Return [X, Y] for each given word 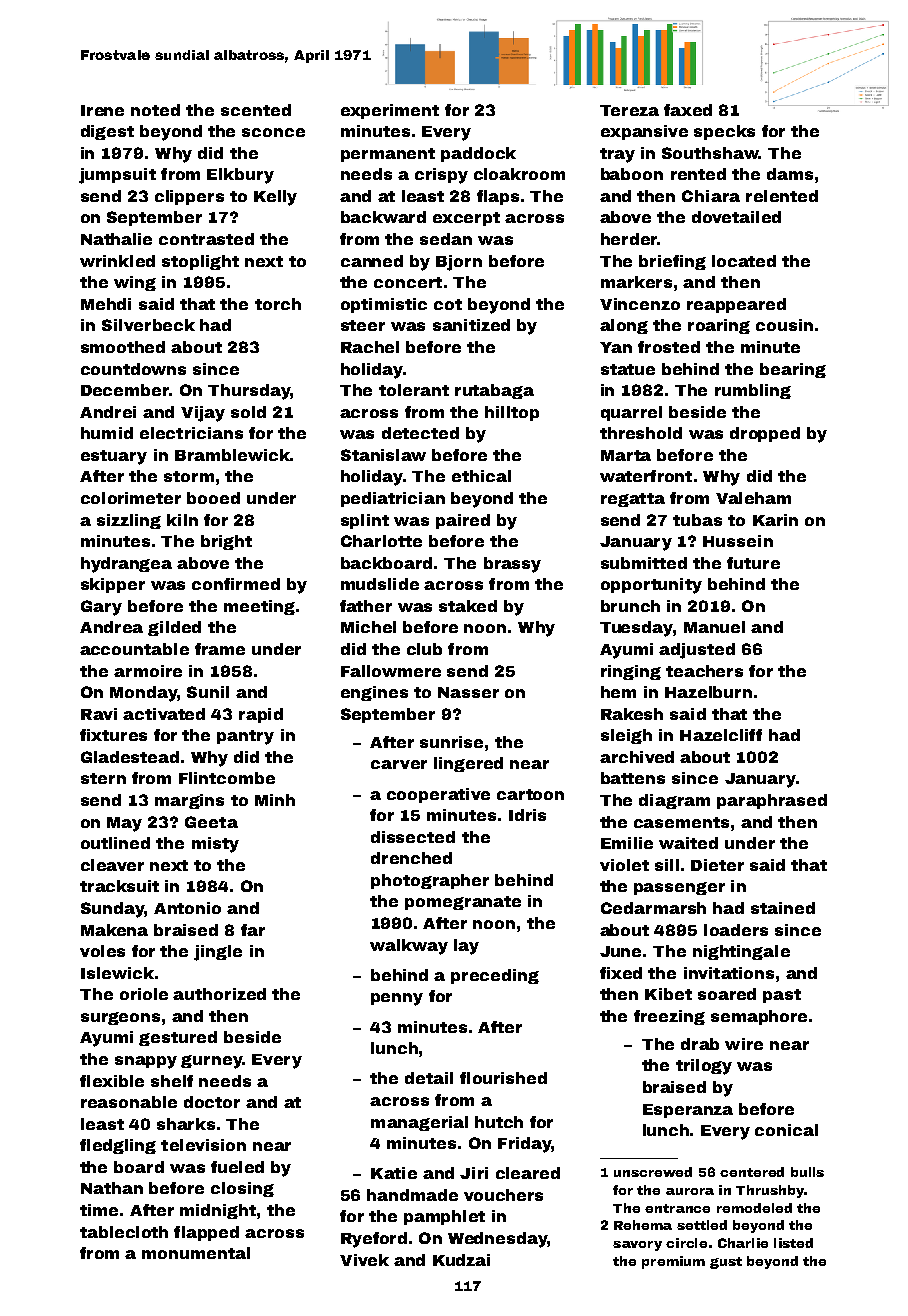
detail [429, 1078]
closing [242, 1189]
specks [724, 132]
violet [624, 865]
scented [256, 110]
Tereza [629, 110]
